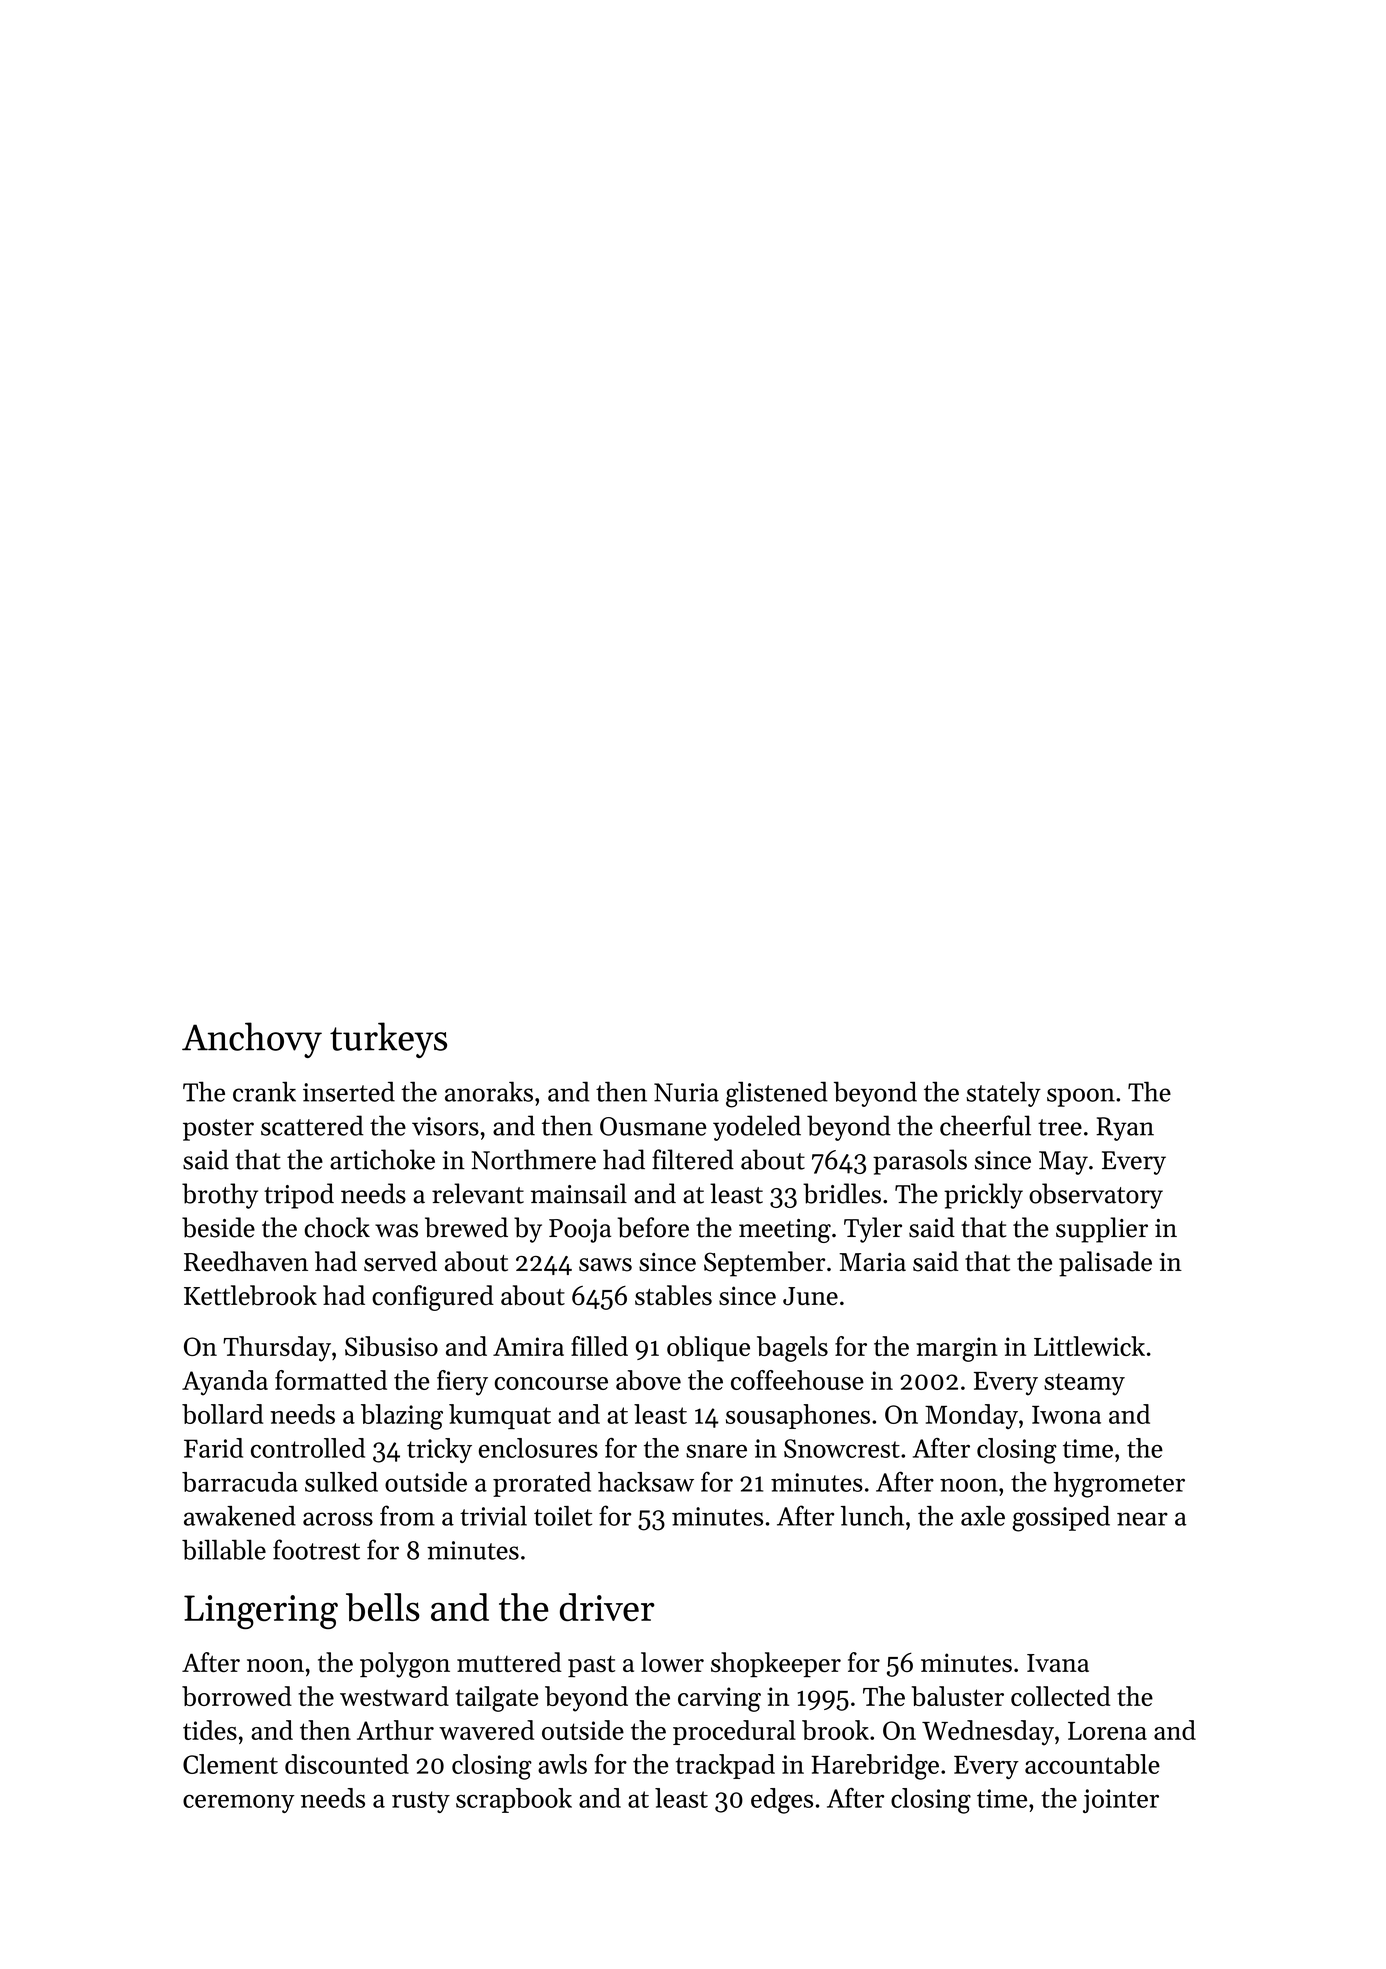 The height and width of the screenshot is (1969, 1386). I want to click on stables, so click(673, 1295).
